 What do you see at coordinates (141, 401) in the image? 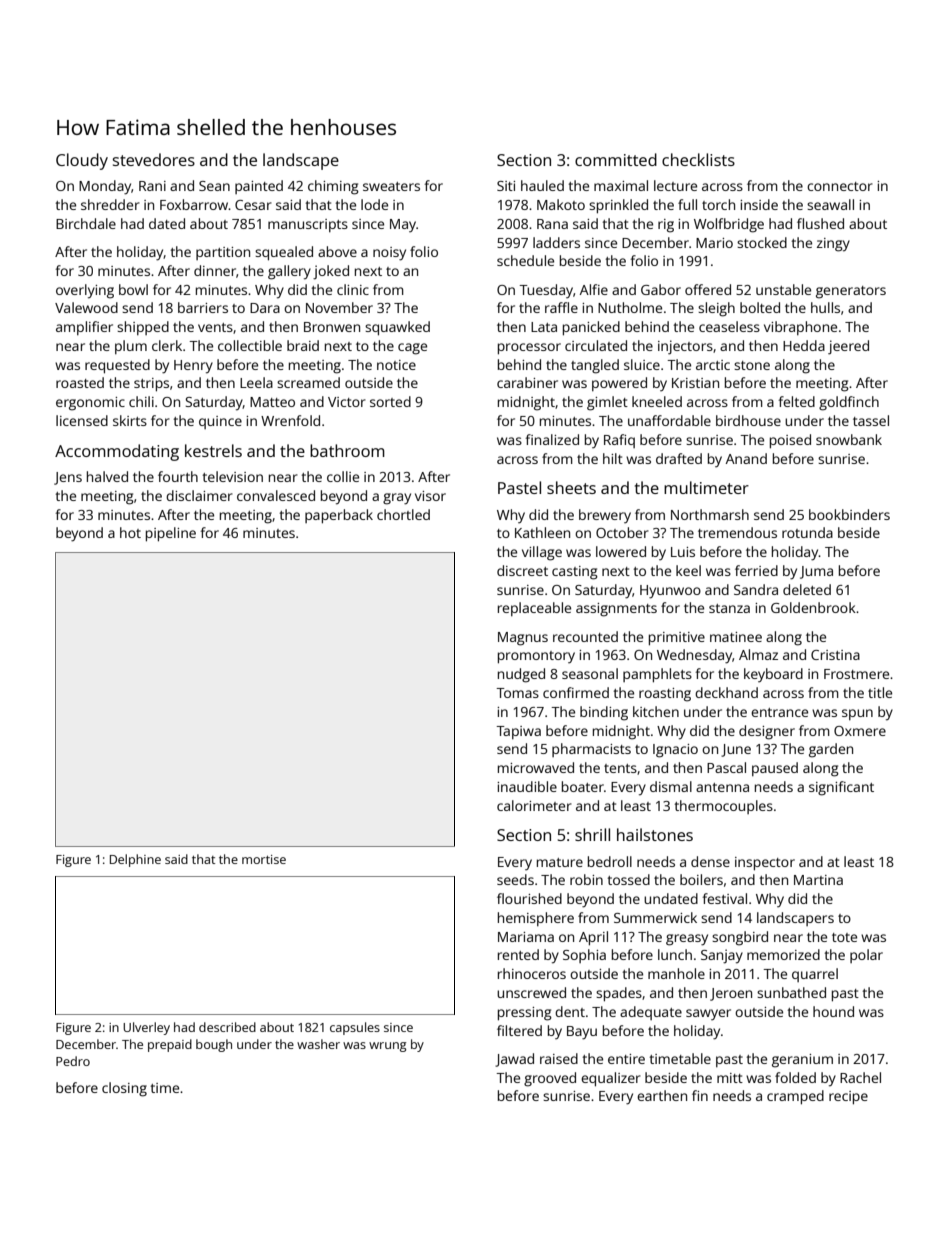
I see `chili` at bounding box center [141, 401].
